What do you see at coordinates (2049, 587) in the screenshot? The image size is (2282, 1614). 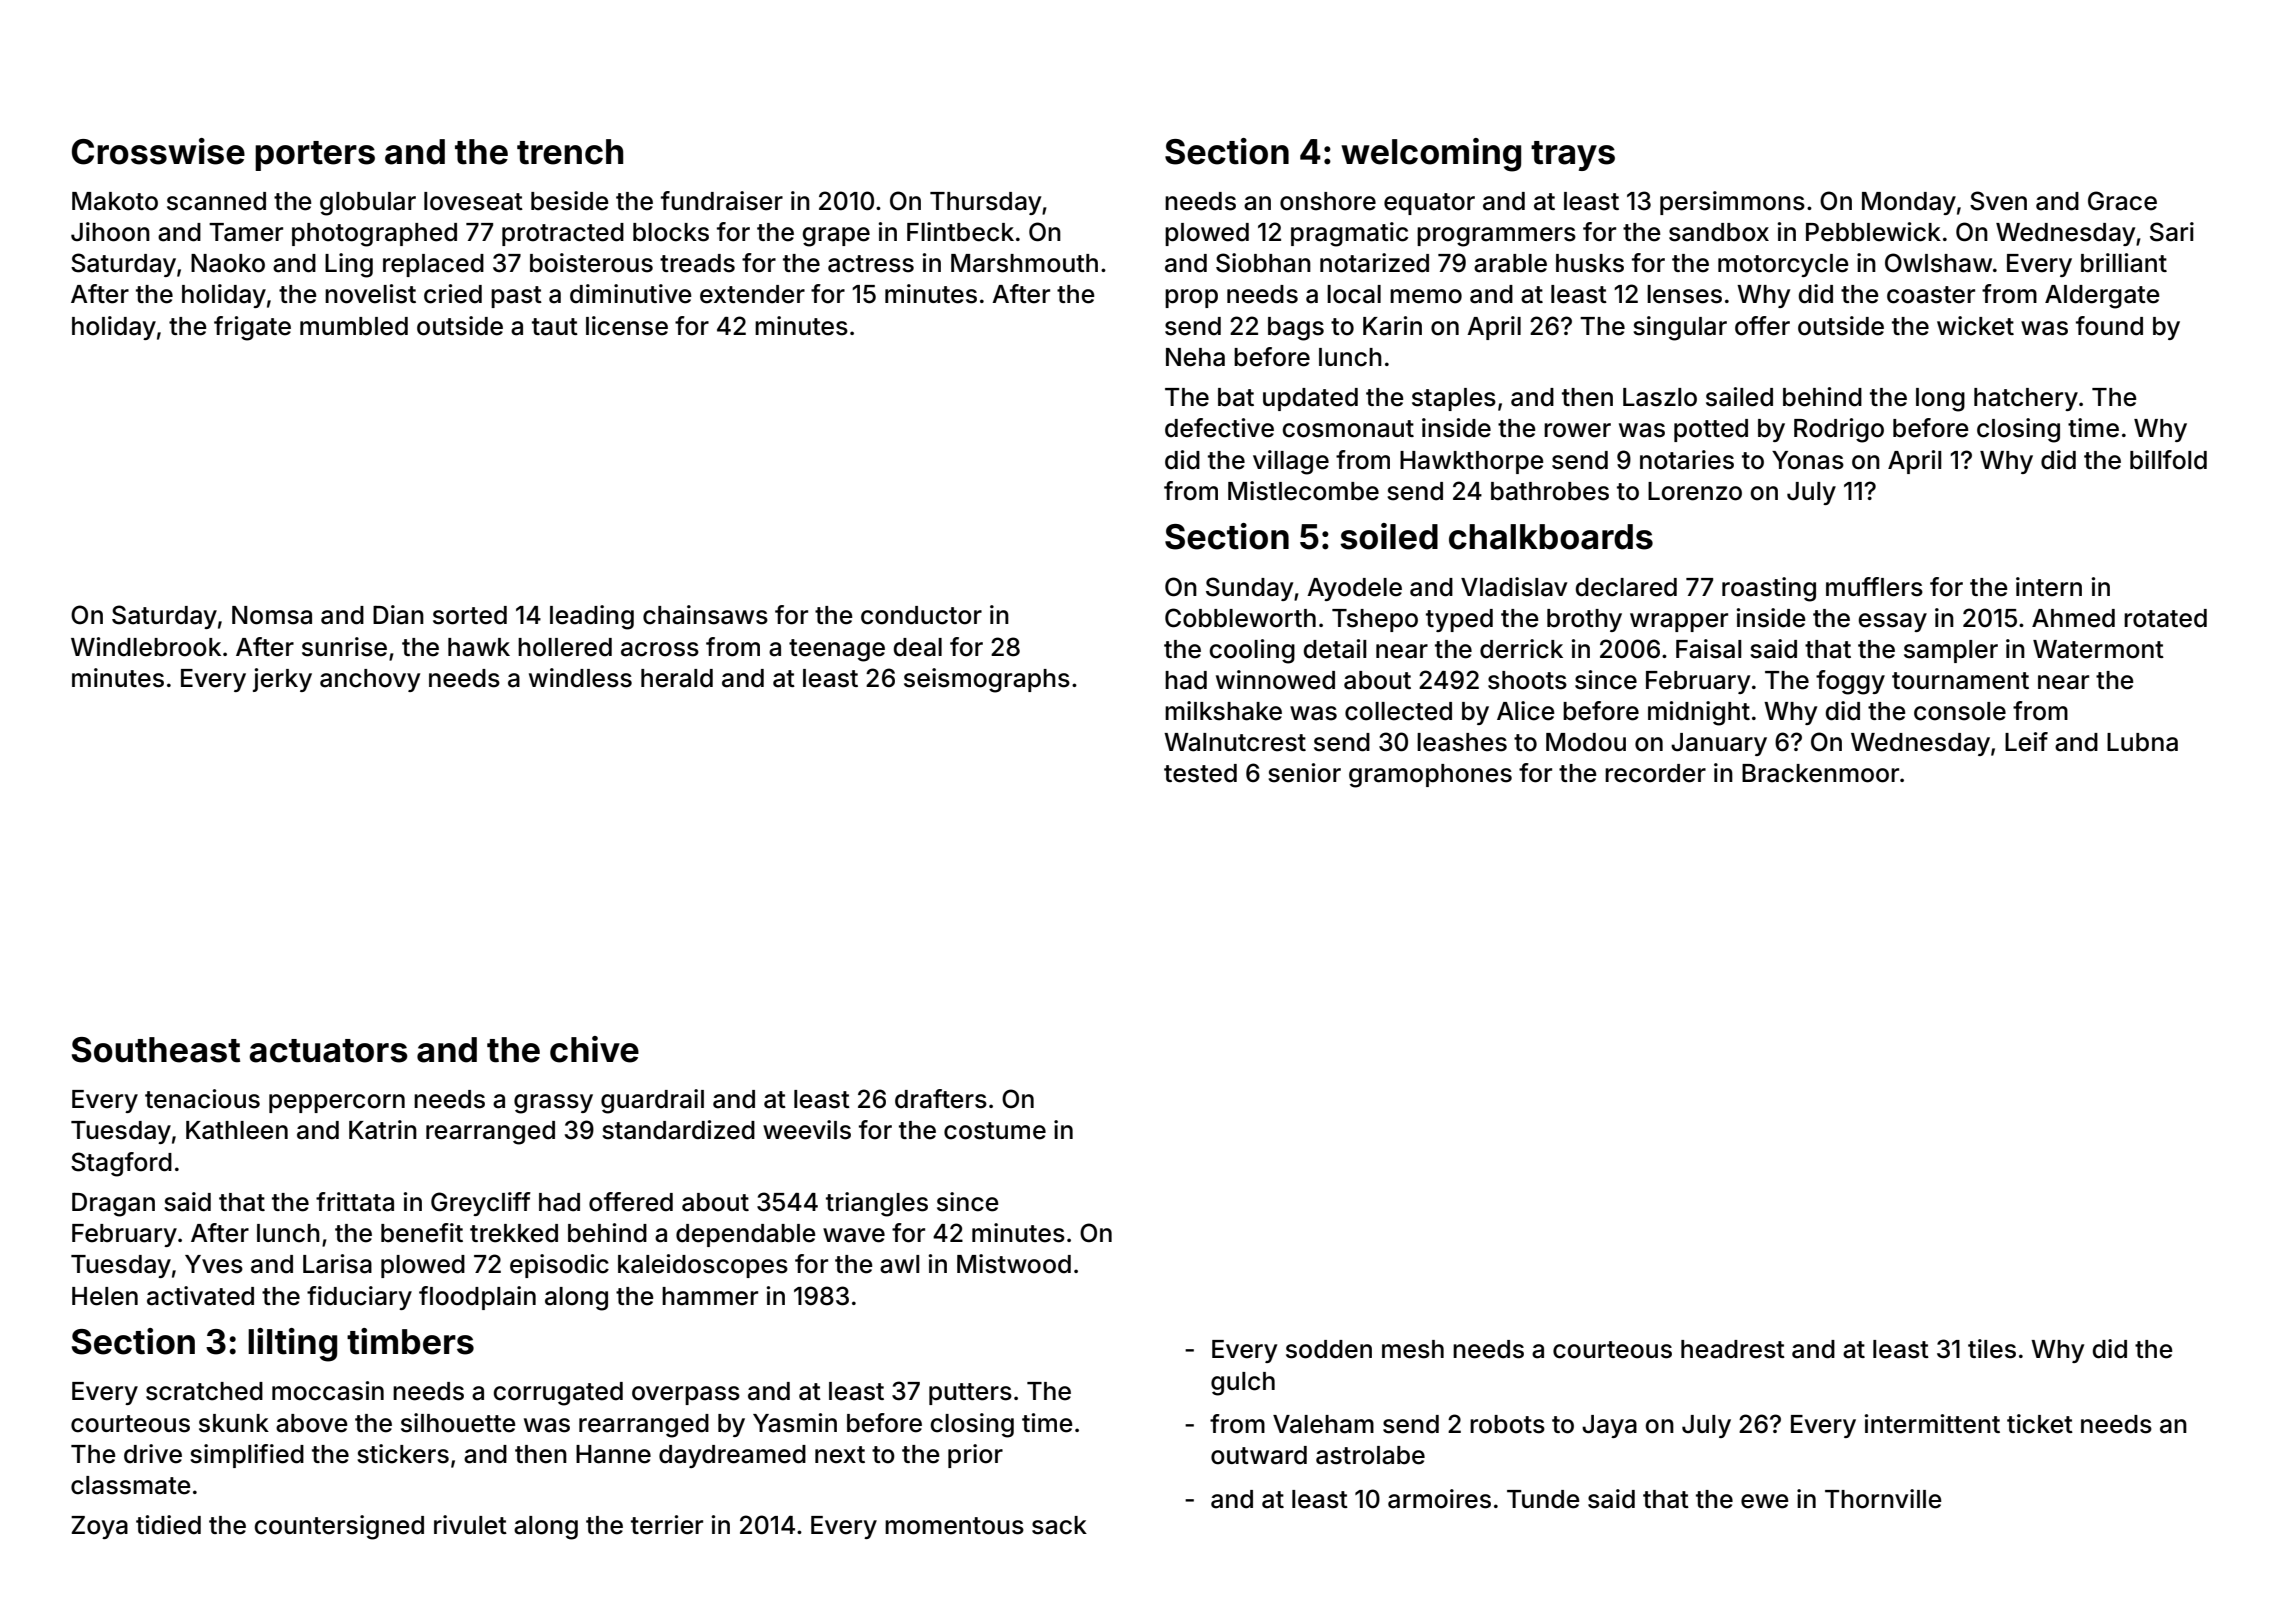 I see `intern` at bounding box center [2049, 587].
